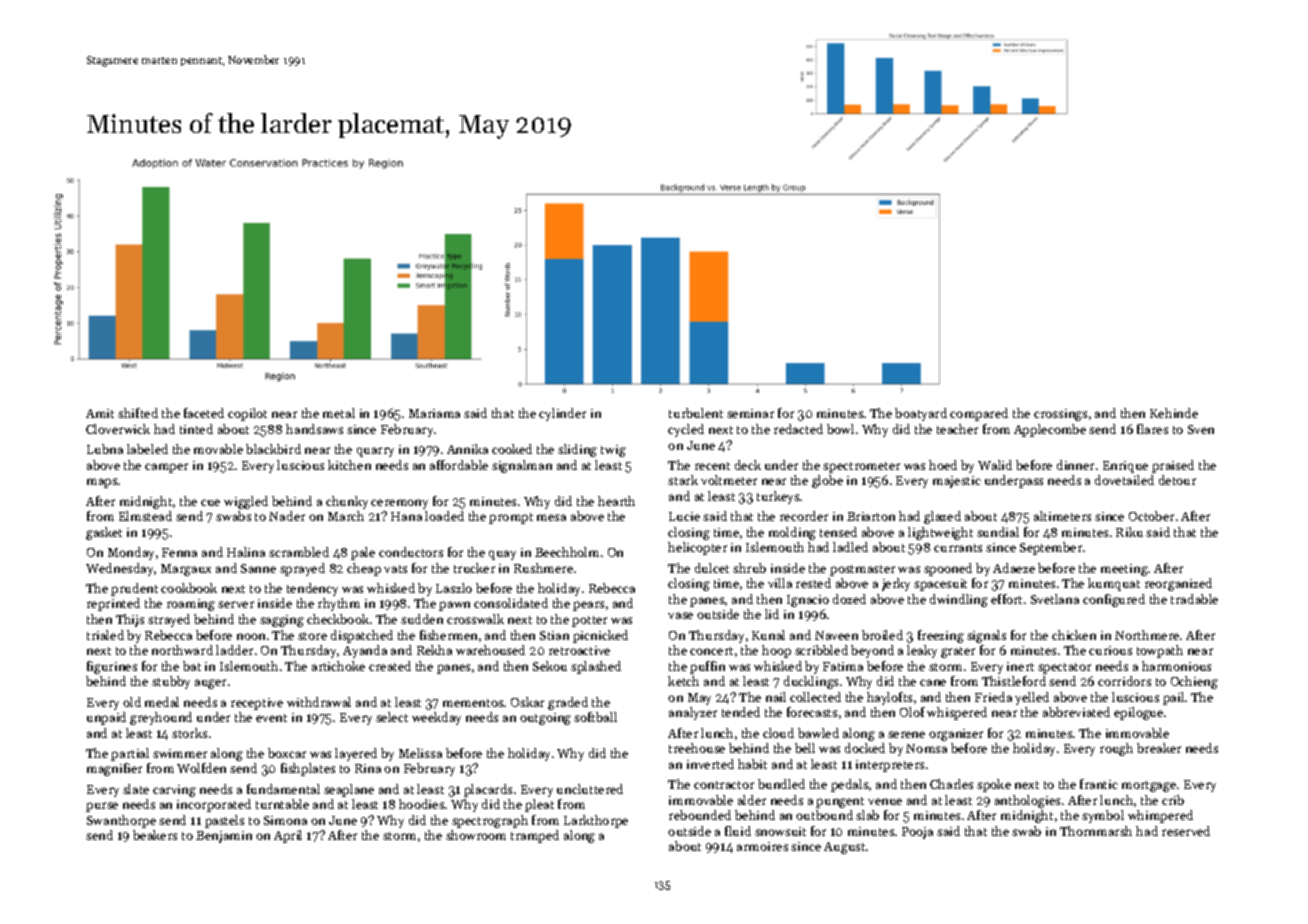  Describe the element at coordinates (951, 784) in the screenshot. I see `Charles` at that location.
